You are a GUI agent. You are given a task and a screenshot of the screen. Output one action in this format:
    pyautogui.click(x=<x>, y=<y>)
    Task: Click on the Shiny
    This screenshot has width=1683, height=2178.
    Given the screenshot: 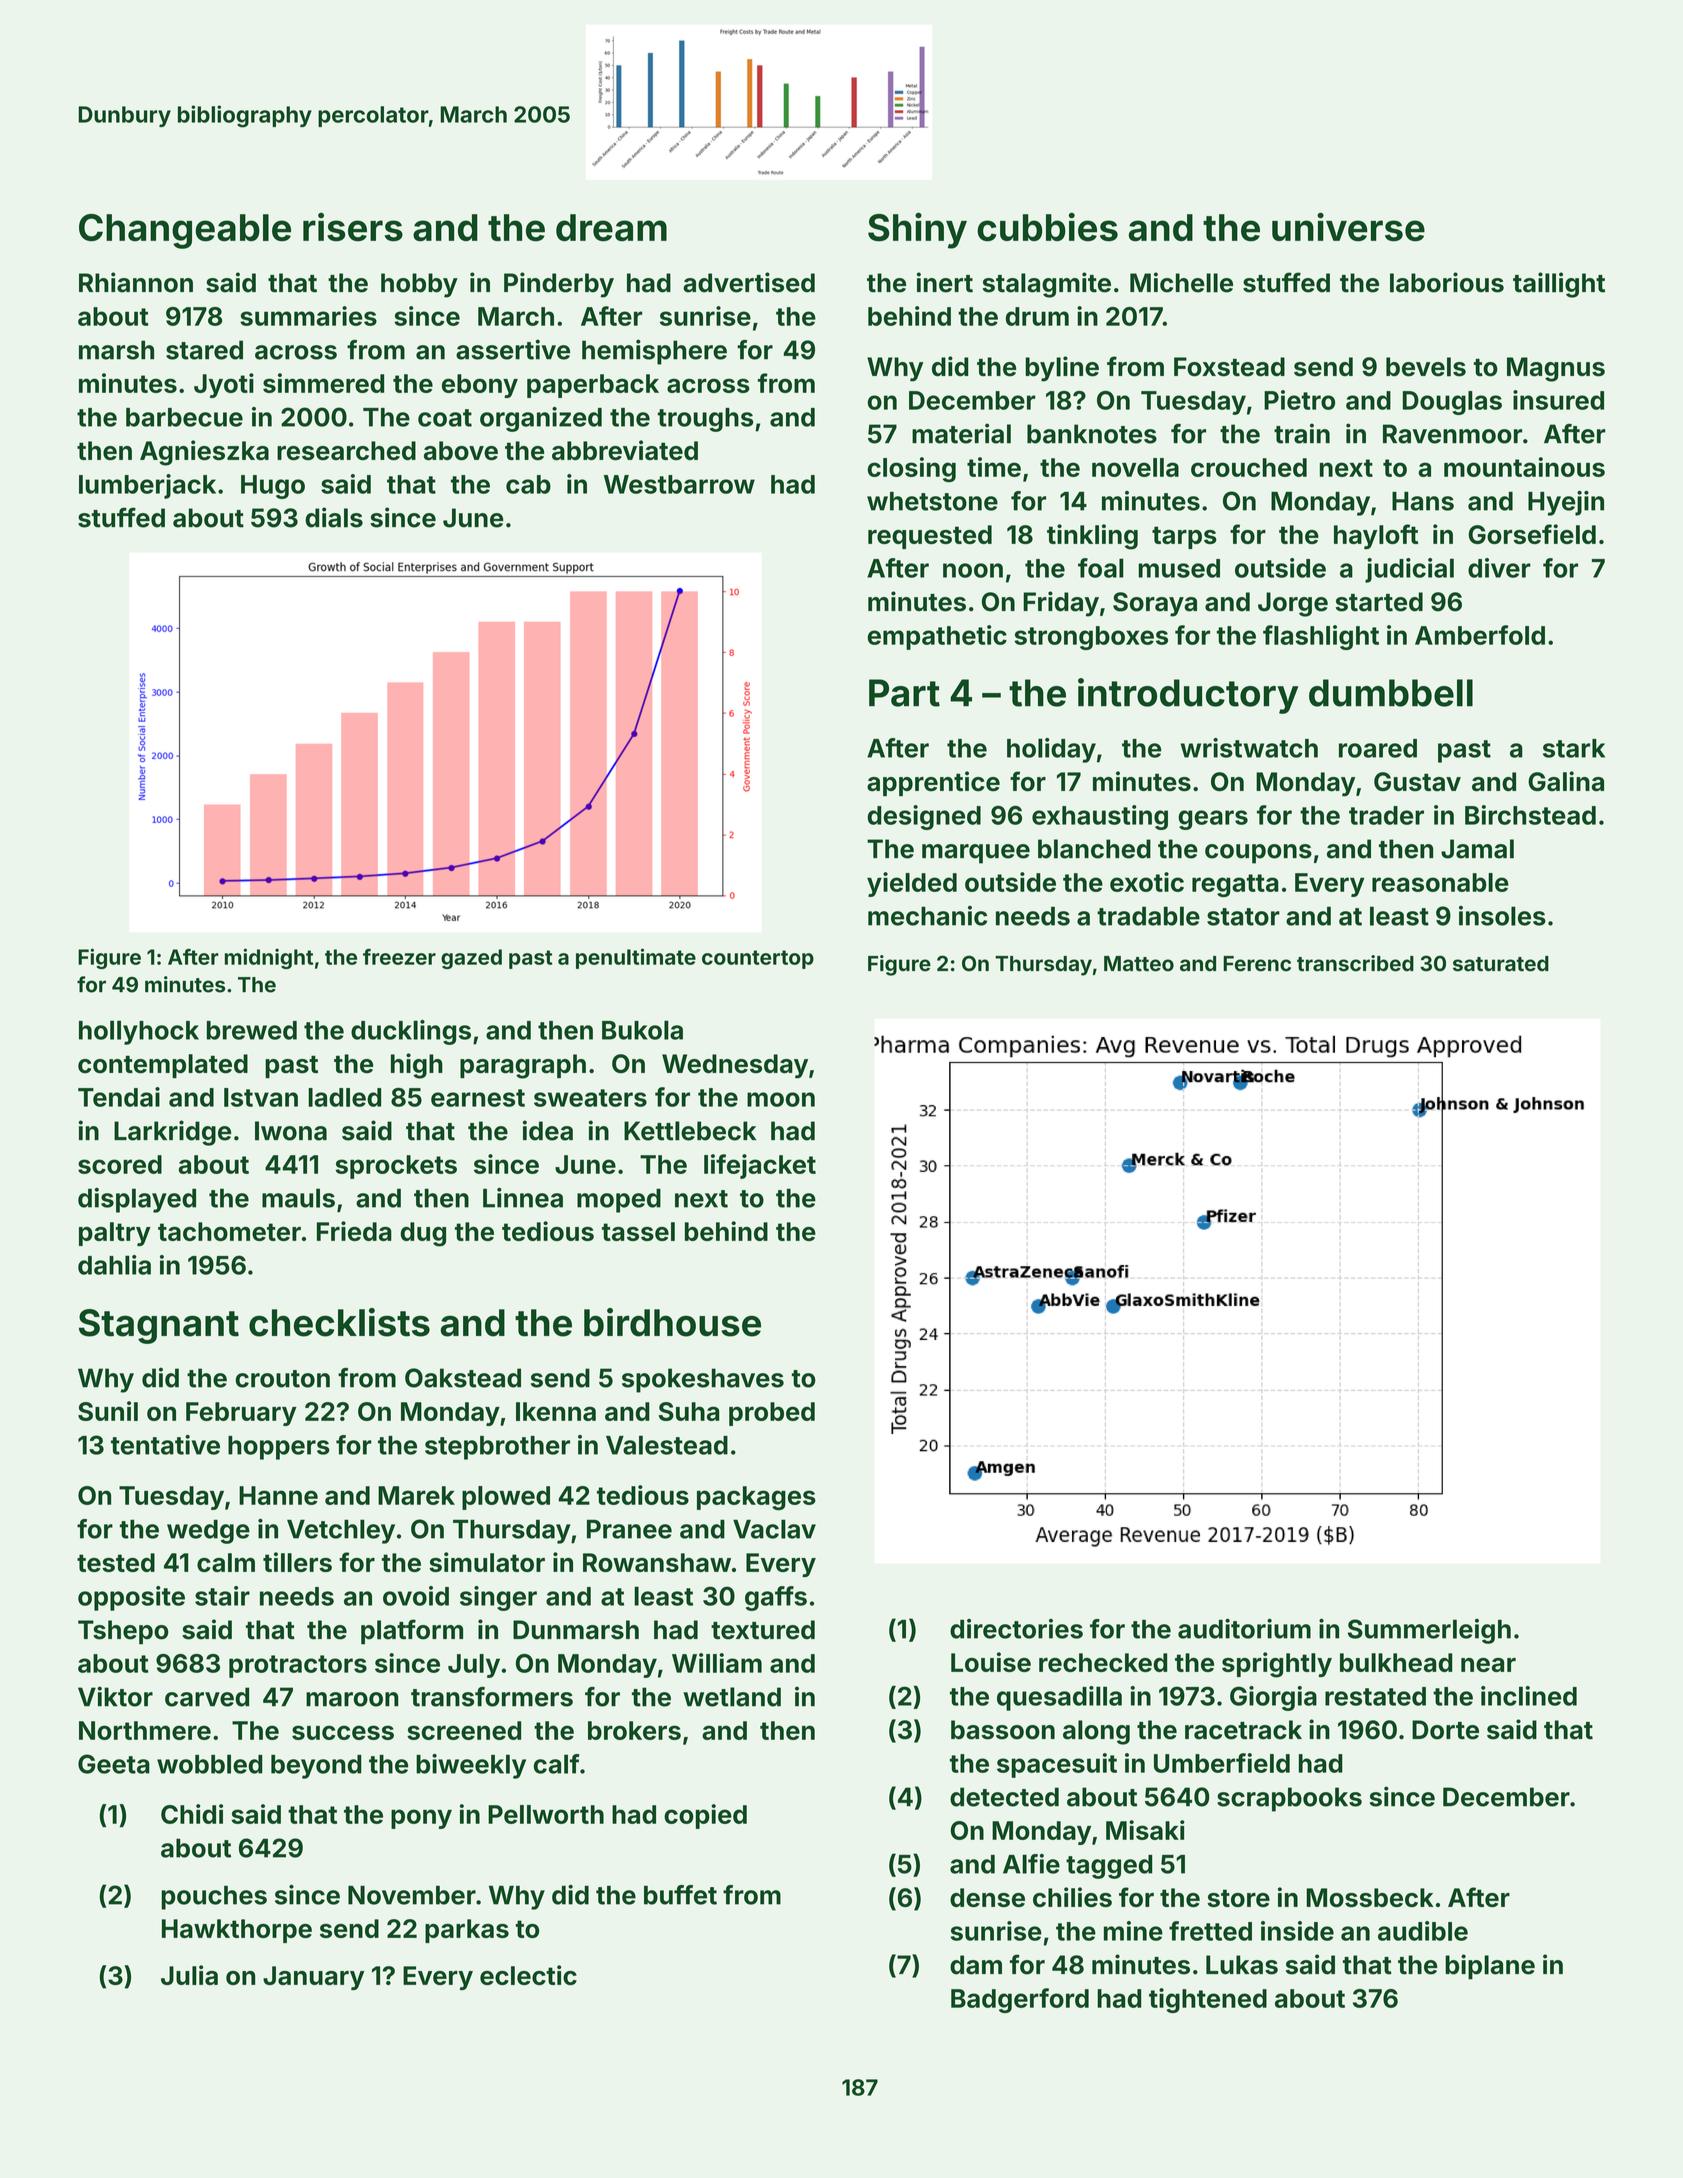 What is the action you would take?
    pyautogui.click(x=917, y=230)
